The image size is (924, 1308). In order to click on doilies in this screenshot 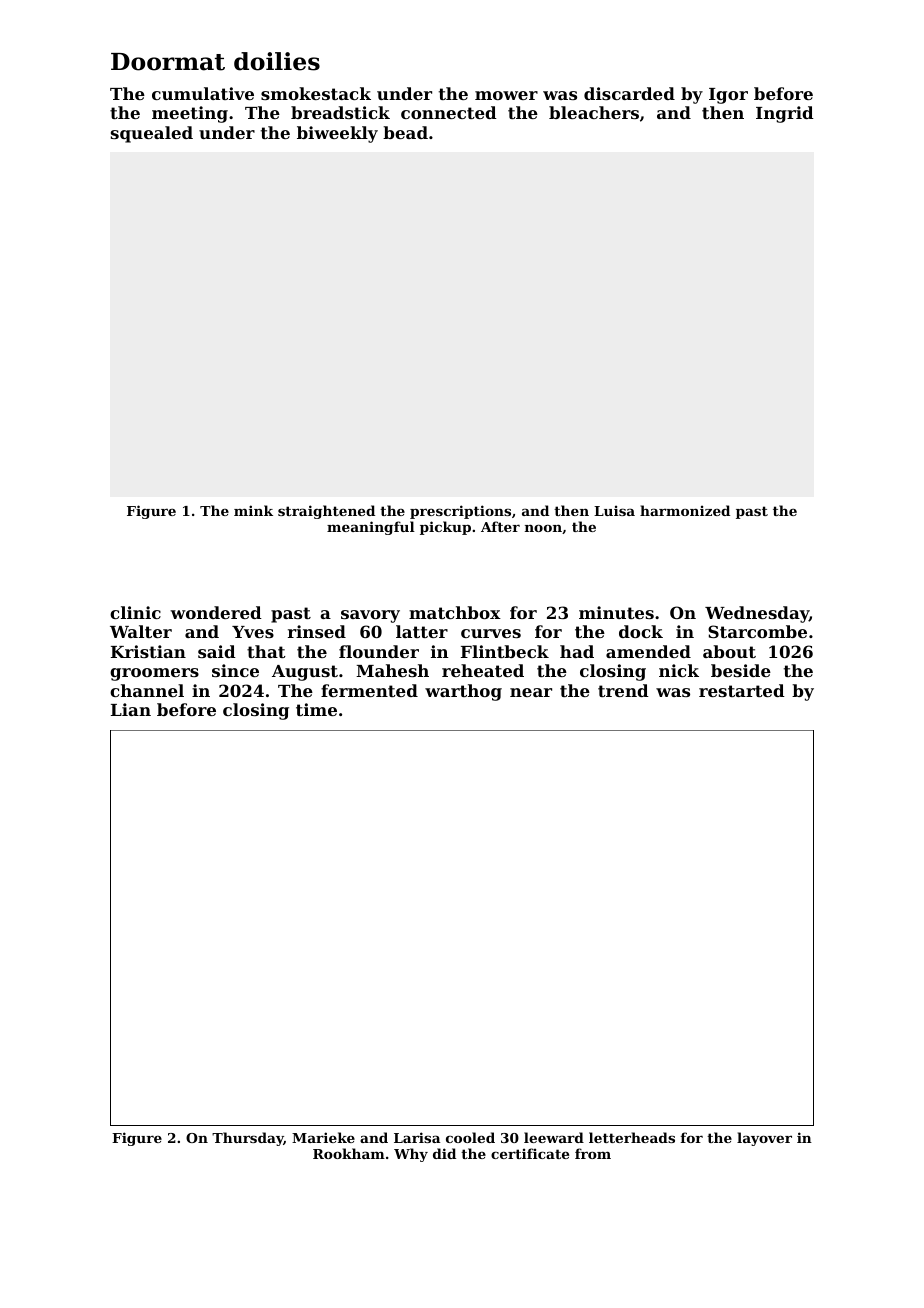, I will do `click(277, 61)`.
